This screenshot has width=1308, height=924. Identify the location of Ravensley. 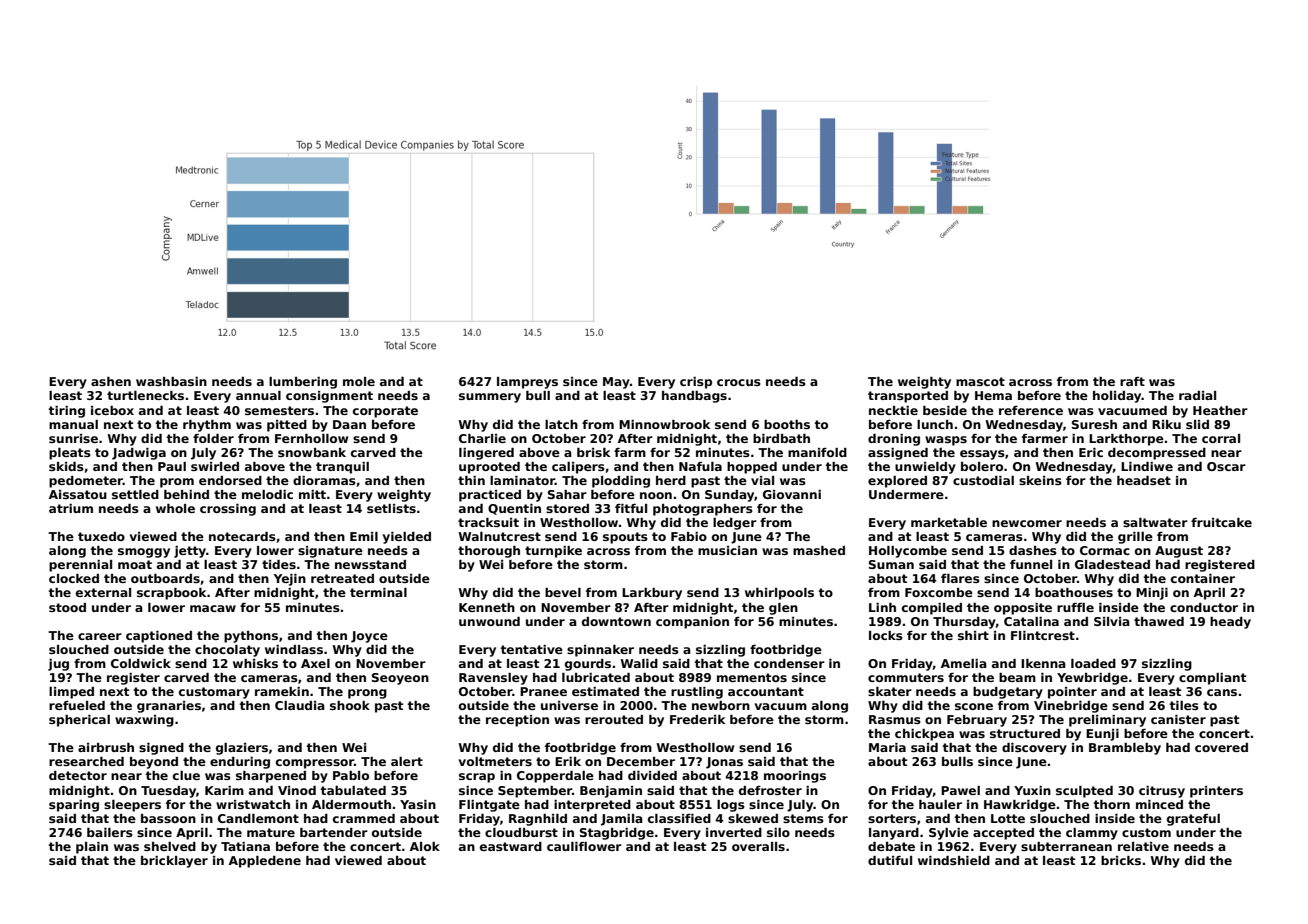
(493, 679).
